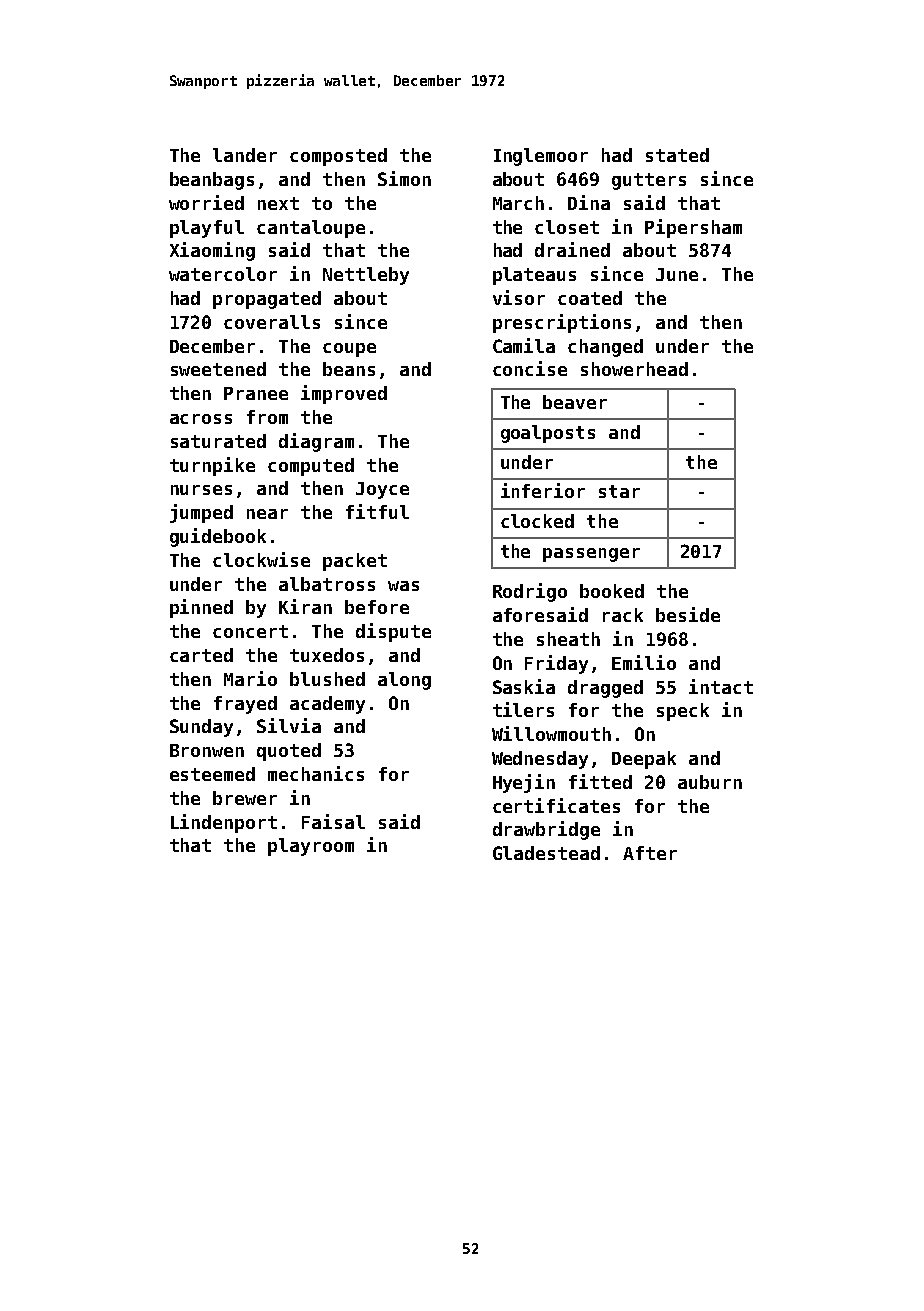 The width and height of the screenshot is (924, 1311). I want to click on lander, so click(245, 155).
